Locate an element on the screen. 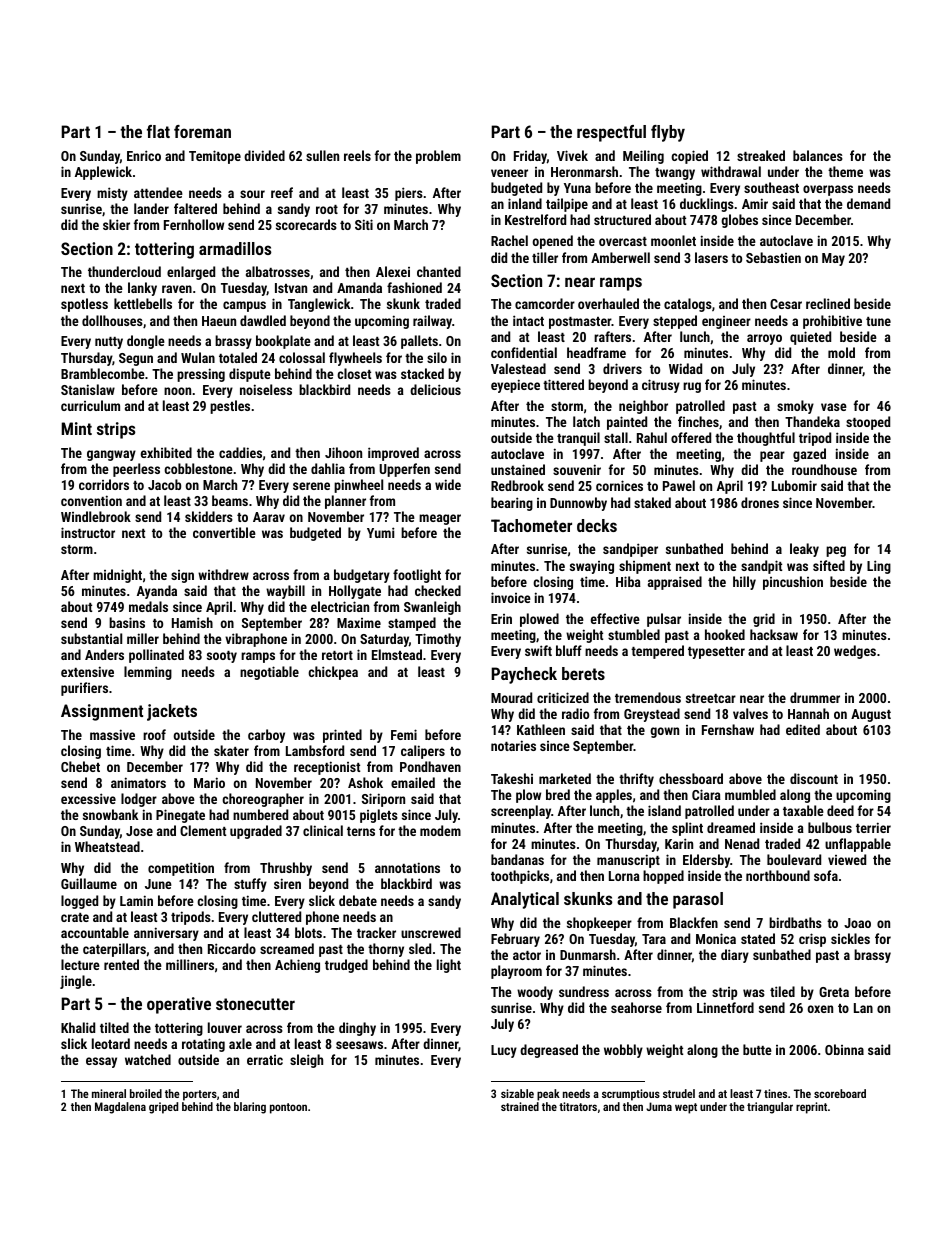 This screenshot has width=952, height=1233. reclined is located at coordinates (828, 303).
